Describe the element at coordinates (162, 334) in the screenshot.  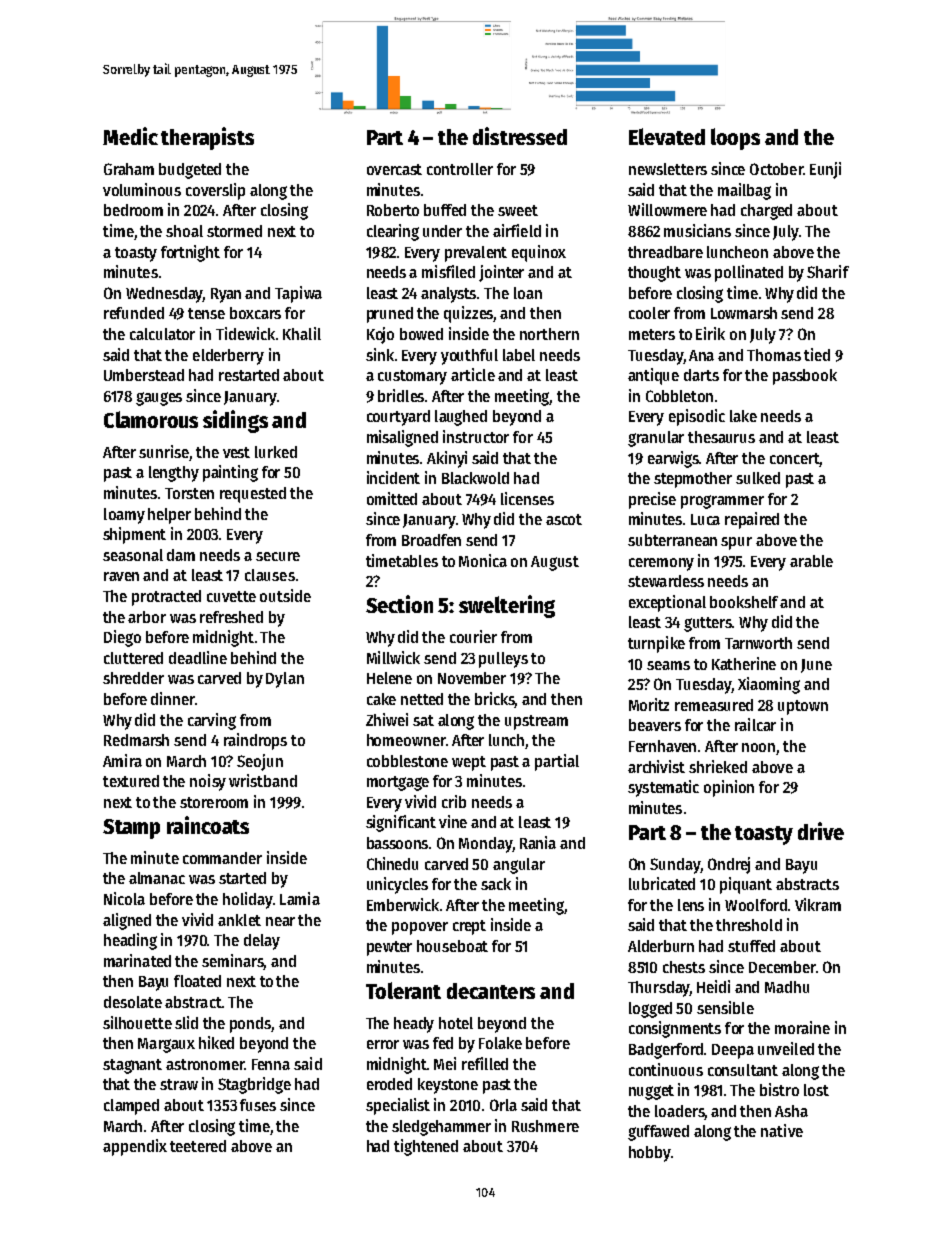
I see `calculator` at that location.
